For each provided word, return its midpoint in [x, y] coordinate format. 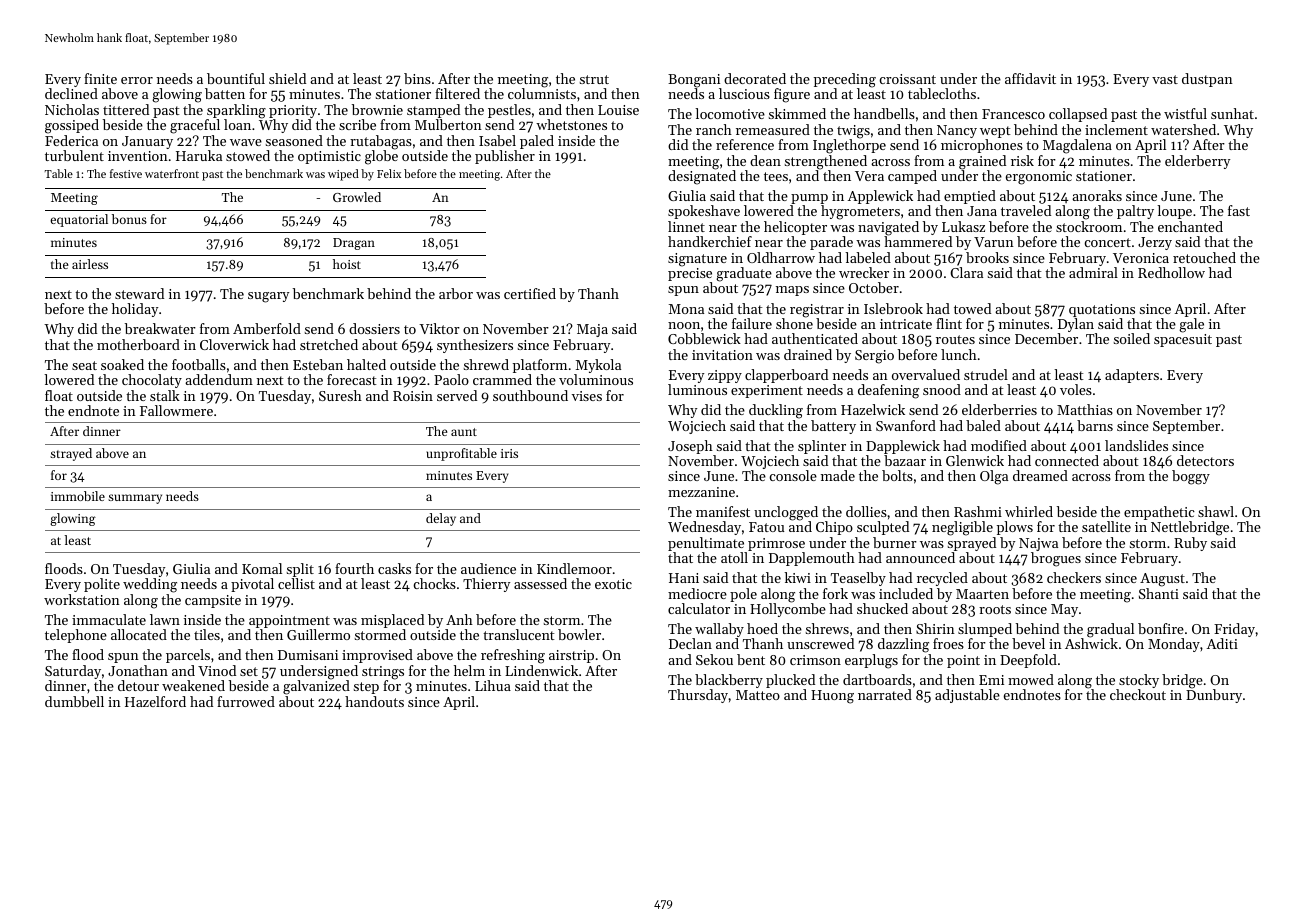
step [366, 688]
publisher [505, 157]
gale [1191, 325]
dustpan [1207, 80]
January [147, 142]
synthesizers [475, 346]
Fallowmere [176, 410]
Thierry [486, 585]
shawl [1216, 511]
